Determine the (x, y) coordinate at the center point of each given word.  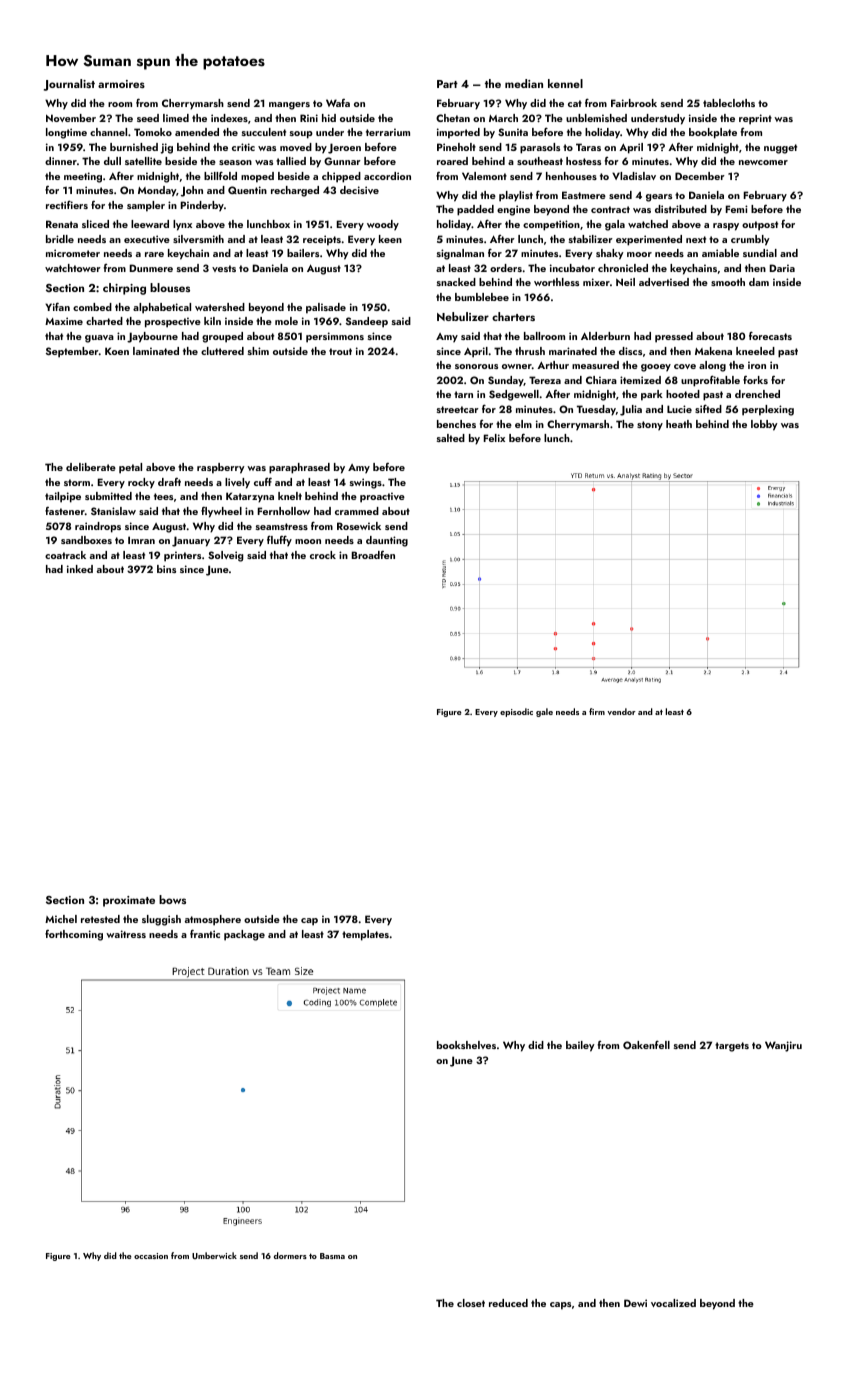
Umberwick (214, 1255)
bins (166, 569)
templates (365, 935)
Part (447, 84)
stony (650, 426)
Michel (61, 919)
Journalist (69, 85)
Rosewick (359, 526)
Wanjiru (783, 1046)
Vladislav (634, 176)
